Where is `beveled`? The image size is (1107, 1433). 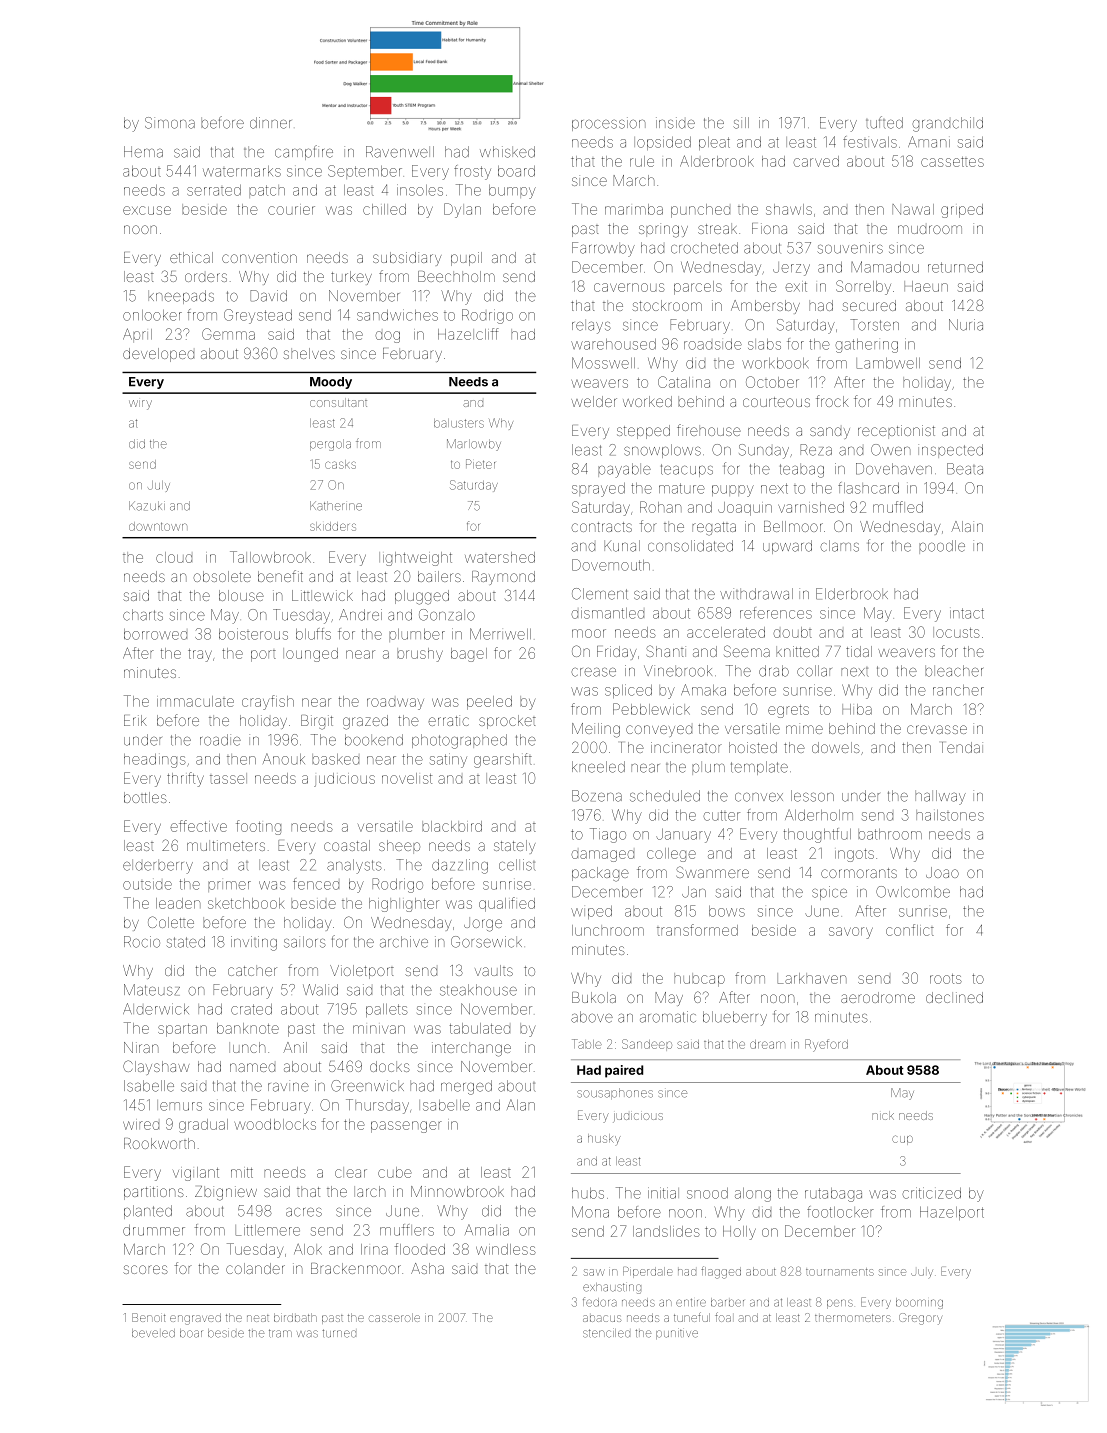 beveled is located at coordinates (153, 1333).
